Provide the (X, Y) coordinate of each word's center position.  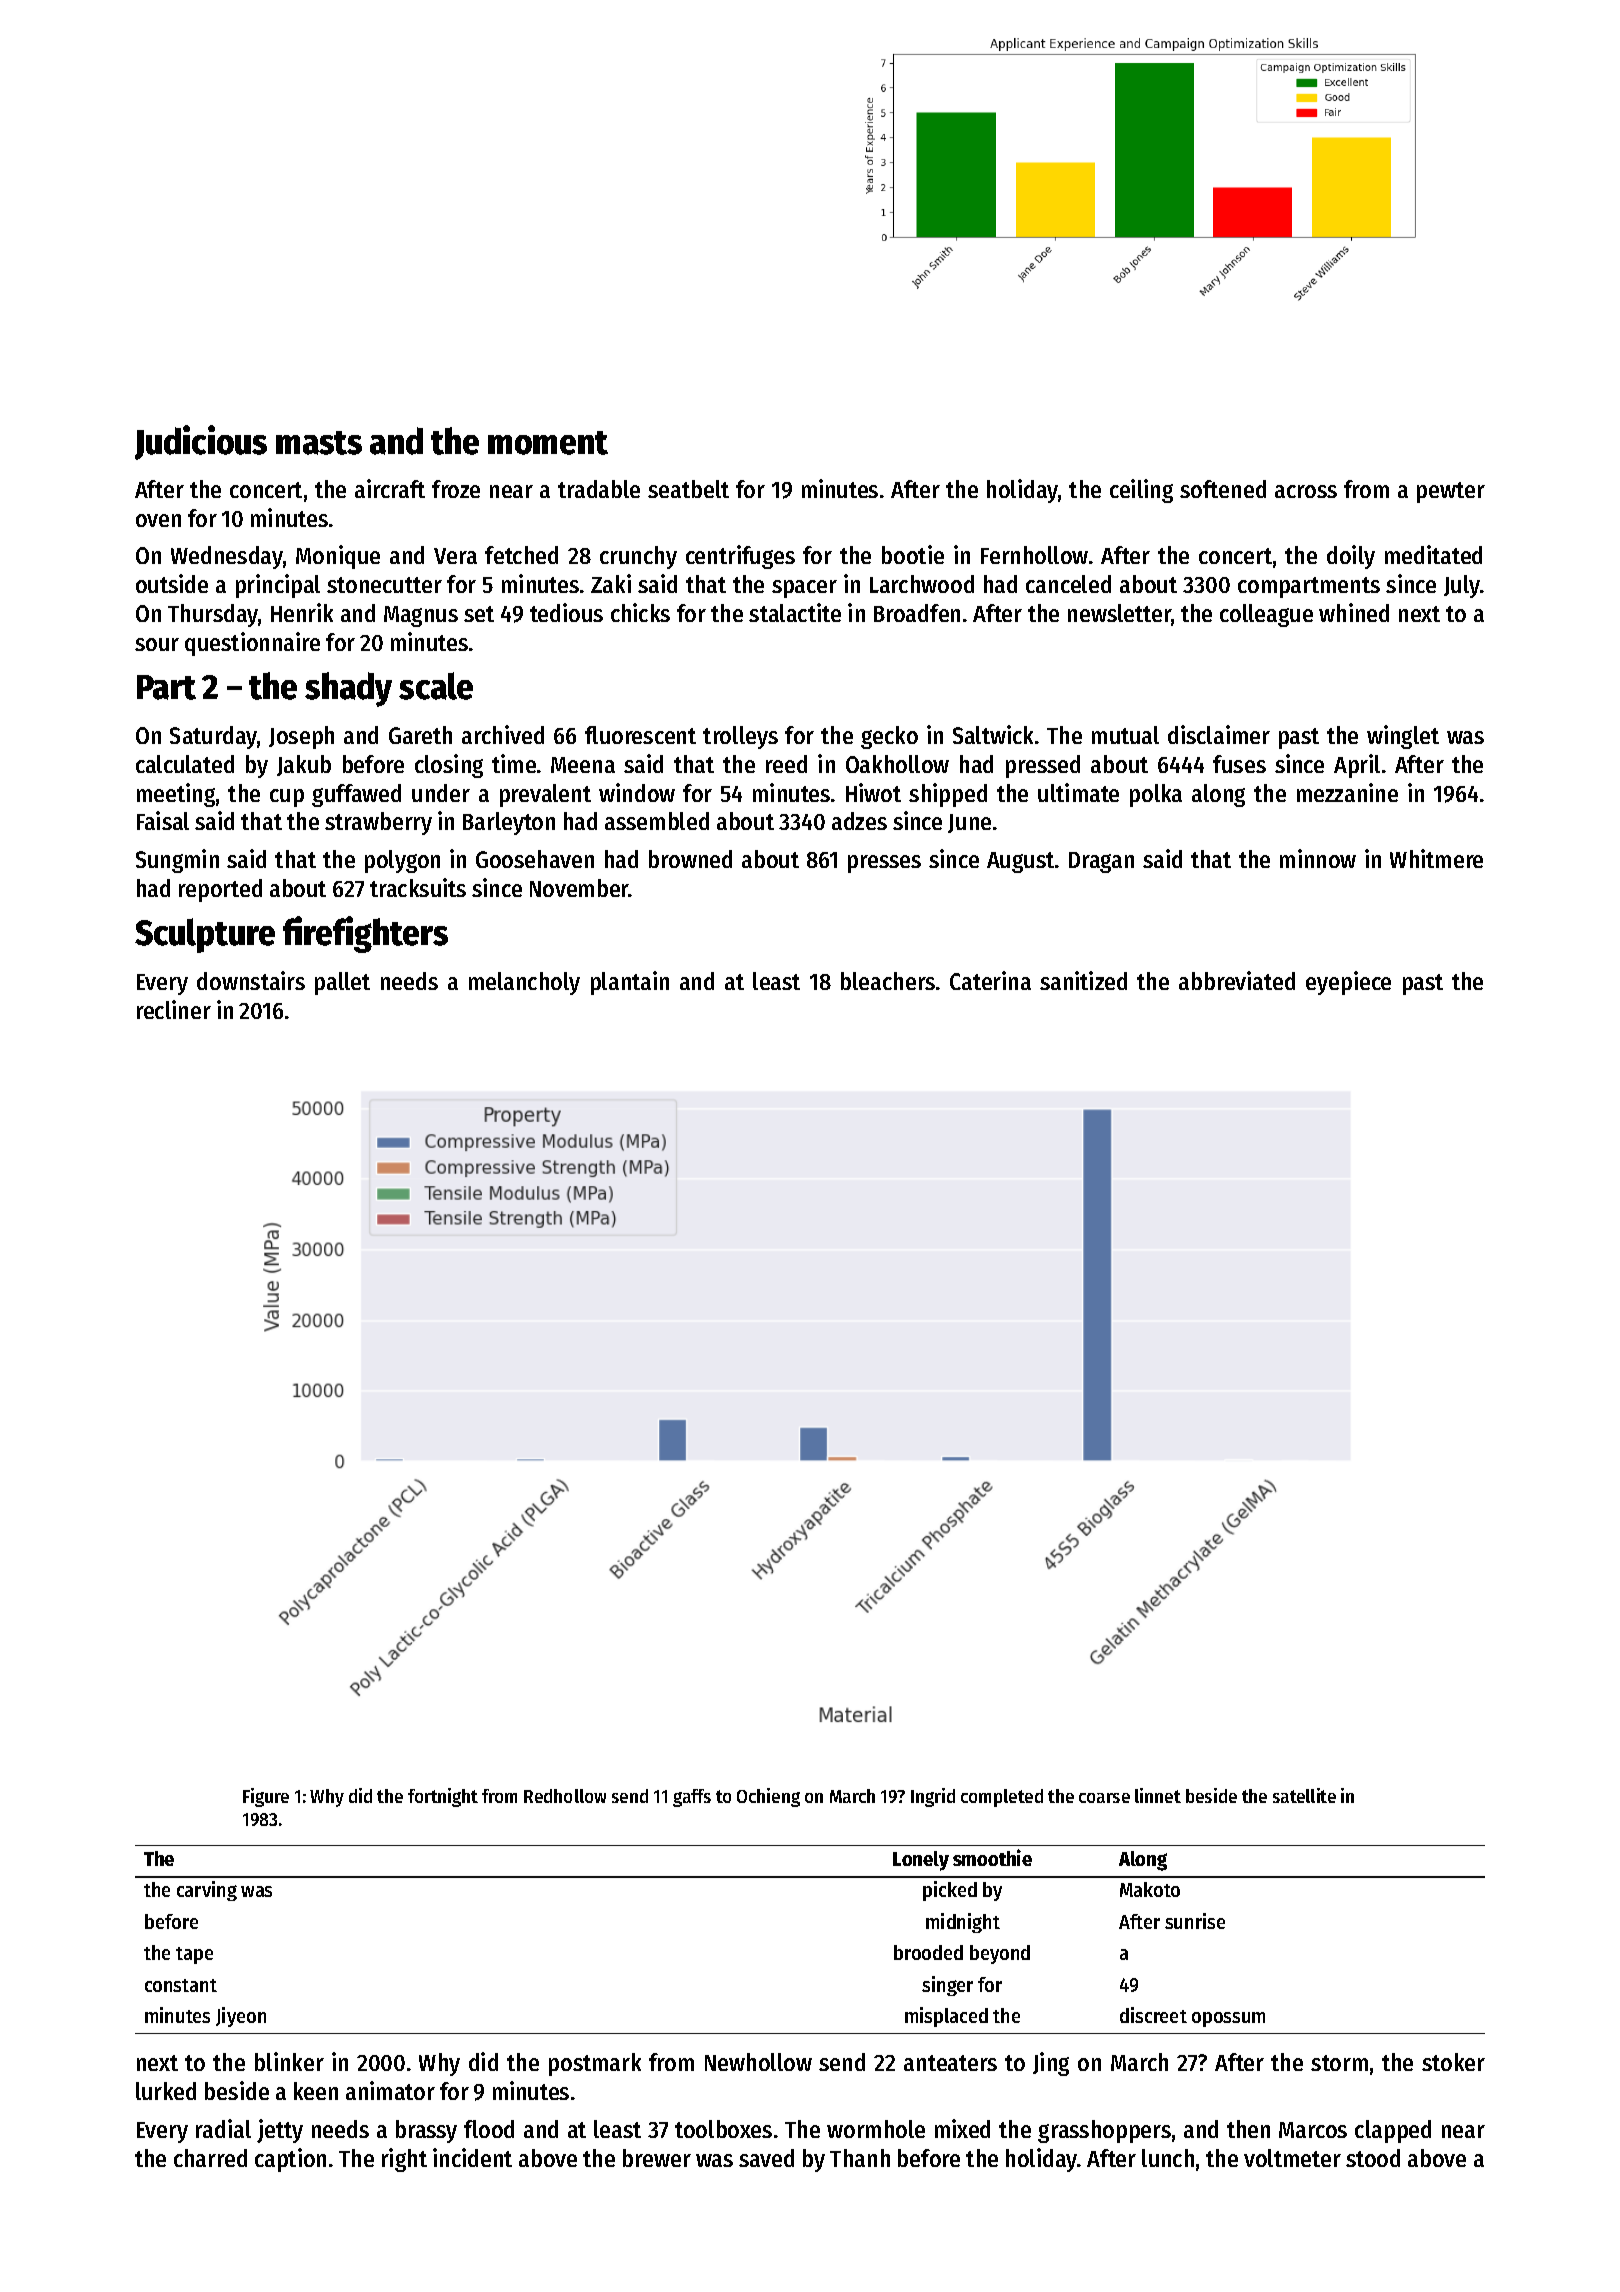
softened (1223, 489)
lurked (166, 2091)
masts (319, 443)
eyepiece (1348, 983)
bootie (913, 554)
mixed (962, 2128)
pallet (342, 983)
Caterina (990, 980)
